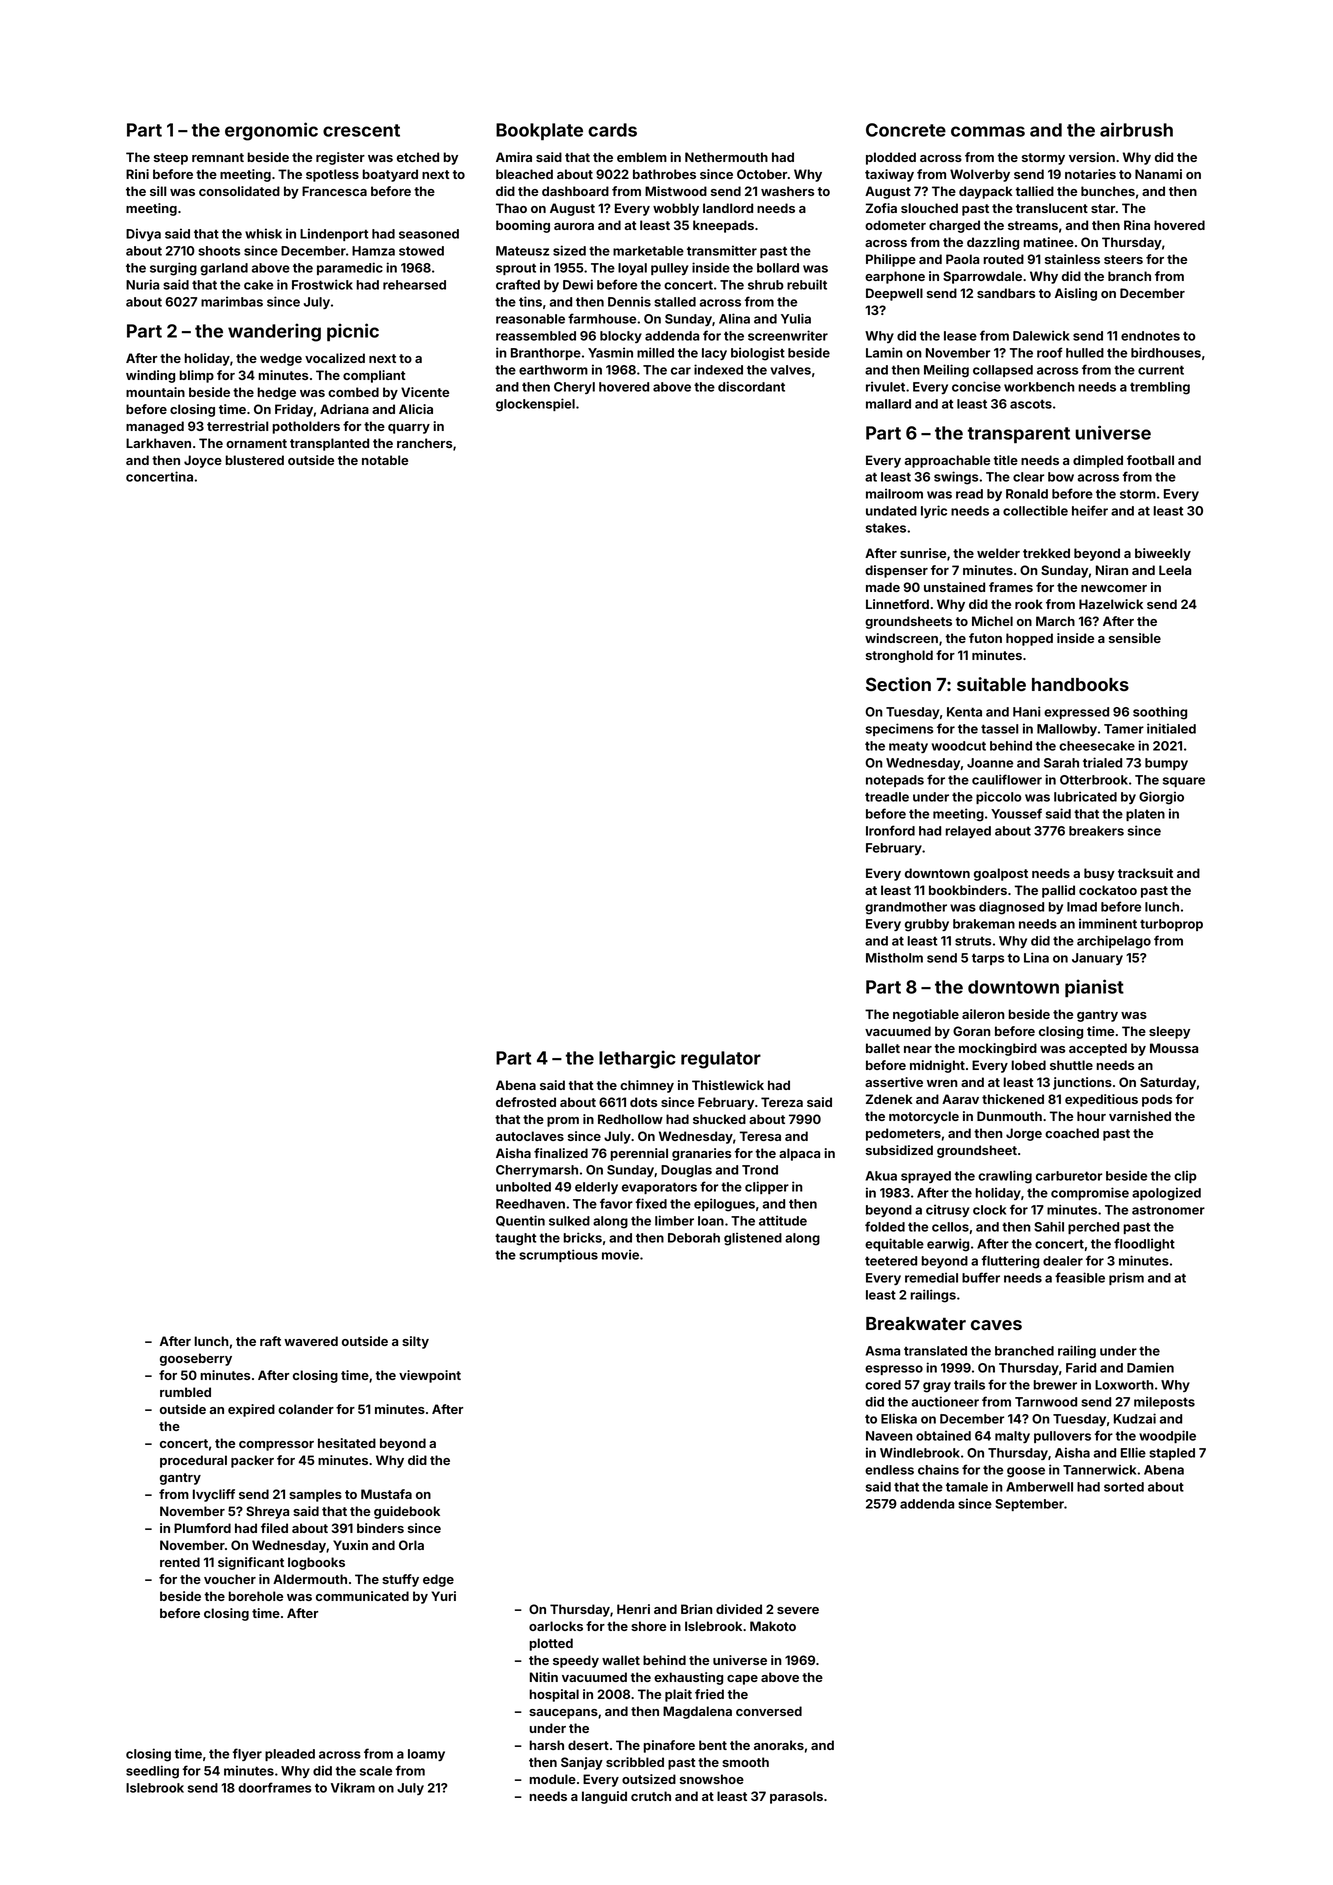 The height and width of the screenshot is (1885, 1333). What do you see at coordinates (526, 1102) in the screenshot?
I see `defrosted` at bounding box center [526, 1102].
